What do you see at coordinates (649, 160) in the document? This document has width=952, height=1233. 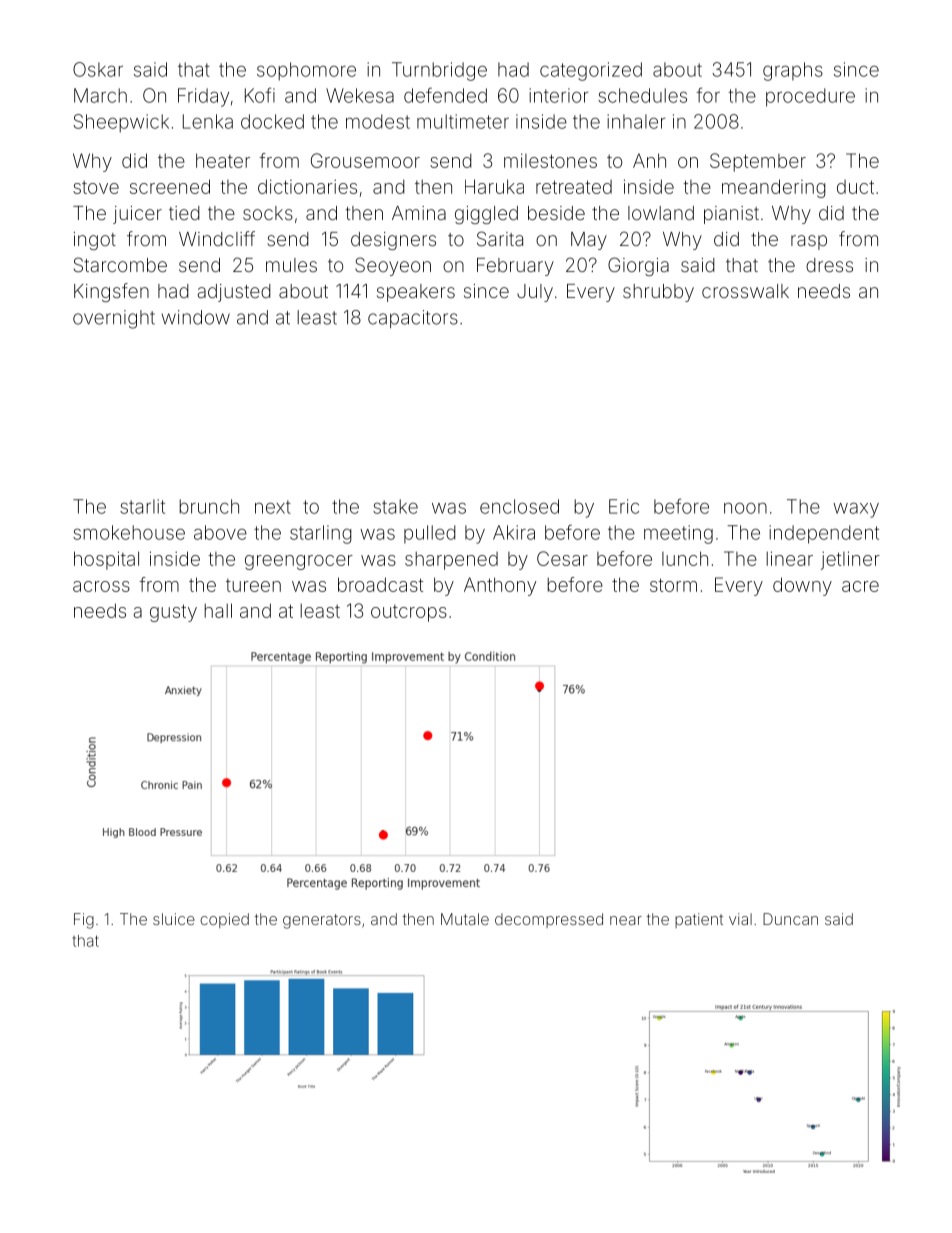 I see `Anh` at bounding box center [649, 160].
